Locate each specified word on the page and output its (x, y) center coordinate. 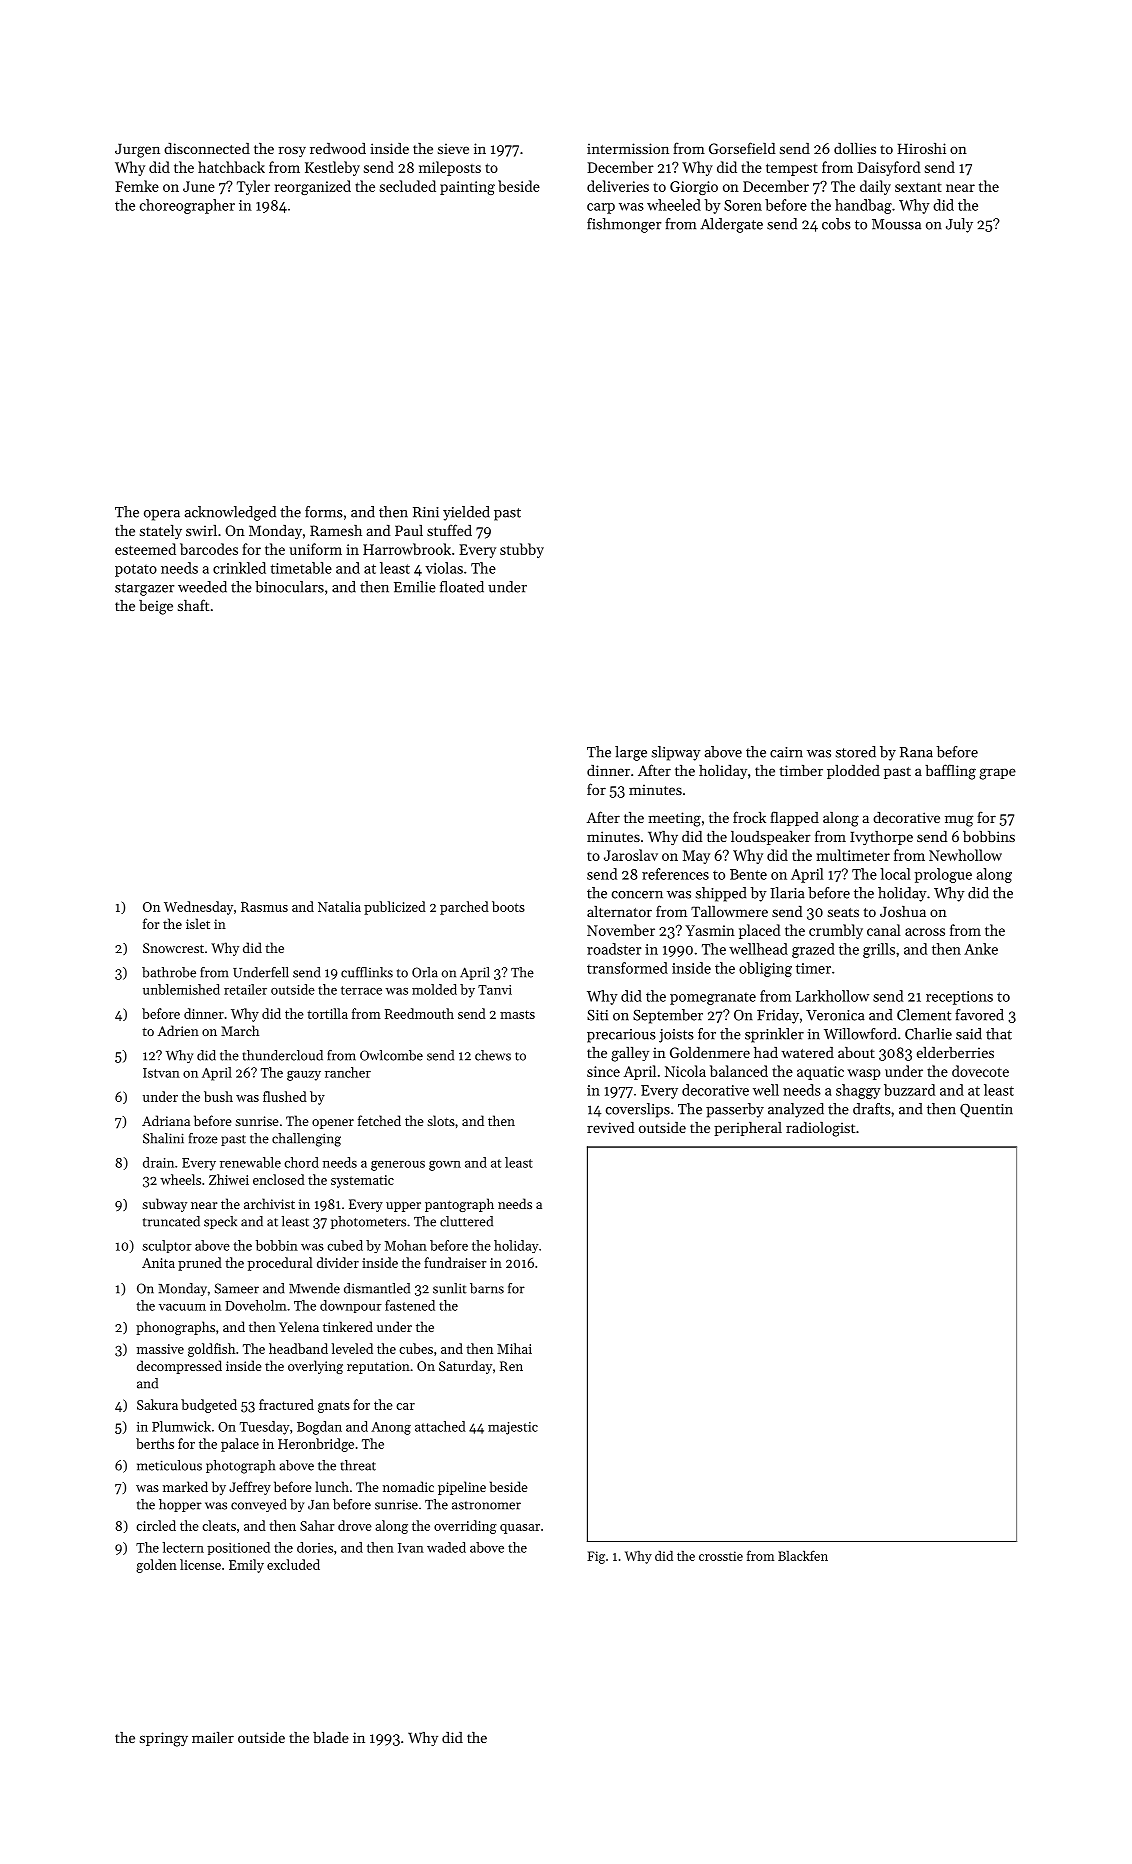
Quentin (986, 1111)
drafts (872, 1109)
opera (162, 515)
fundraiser (455, 1262)
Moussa (896, 224)
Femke (137, 186)
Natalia (339, 906)
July (959, 225)
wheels (180, 1179)
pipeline (462, 1488)
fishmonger (624, 225)
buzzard (909, 1090)
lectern (183, 1547)
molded (434, 989)
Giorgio (694, 188)
